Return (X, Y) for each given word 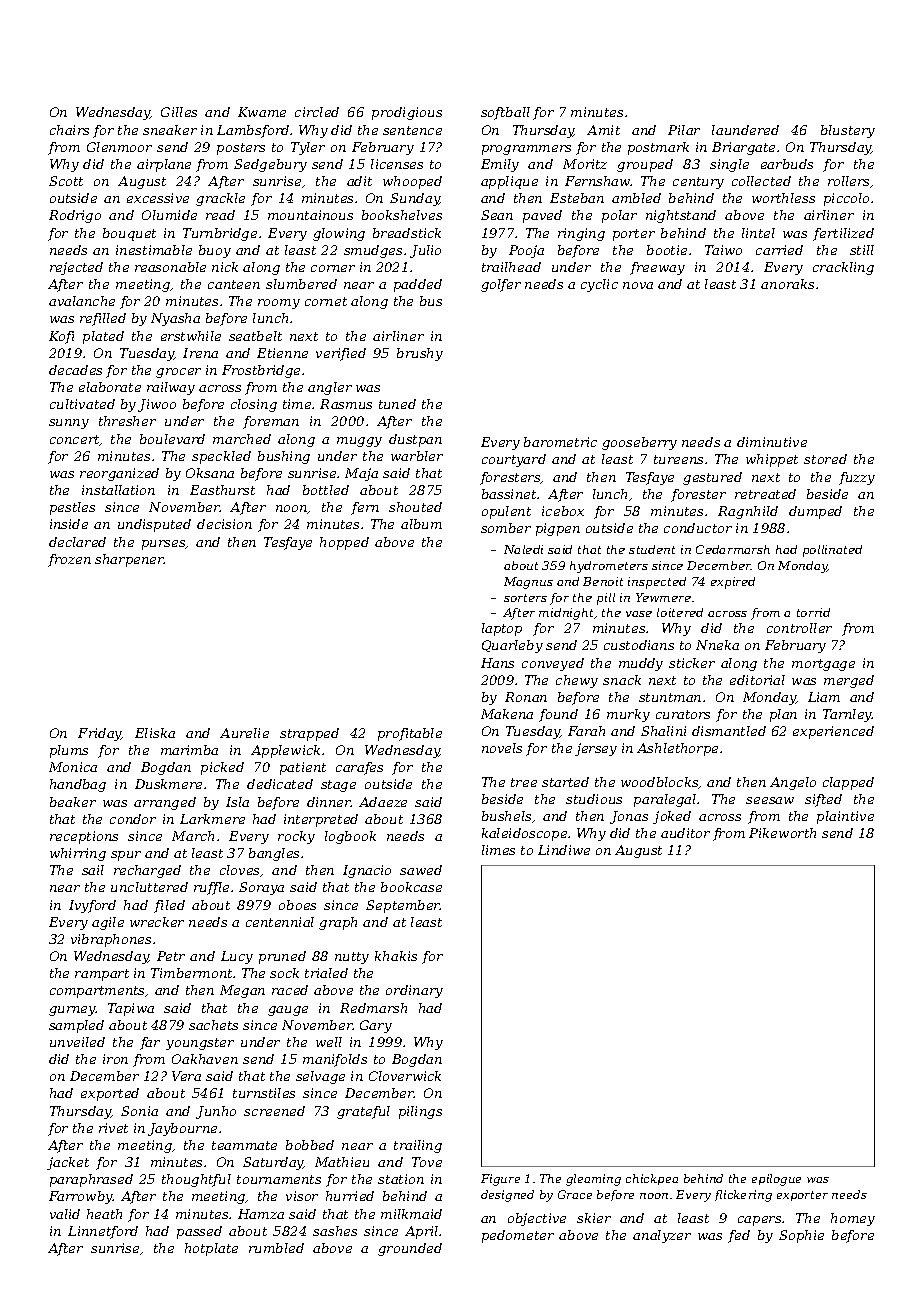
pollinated (832, 551)
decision (224, 524)
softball (505, 113)
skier (594, 1218)
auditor (685, 833)
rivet (113, 1128)
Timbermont (192, 973)
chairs (69, 130)
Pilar (684, 130)
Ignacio (367, 871)
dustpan (415, 440)
